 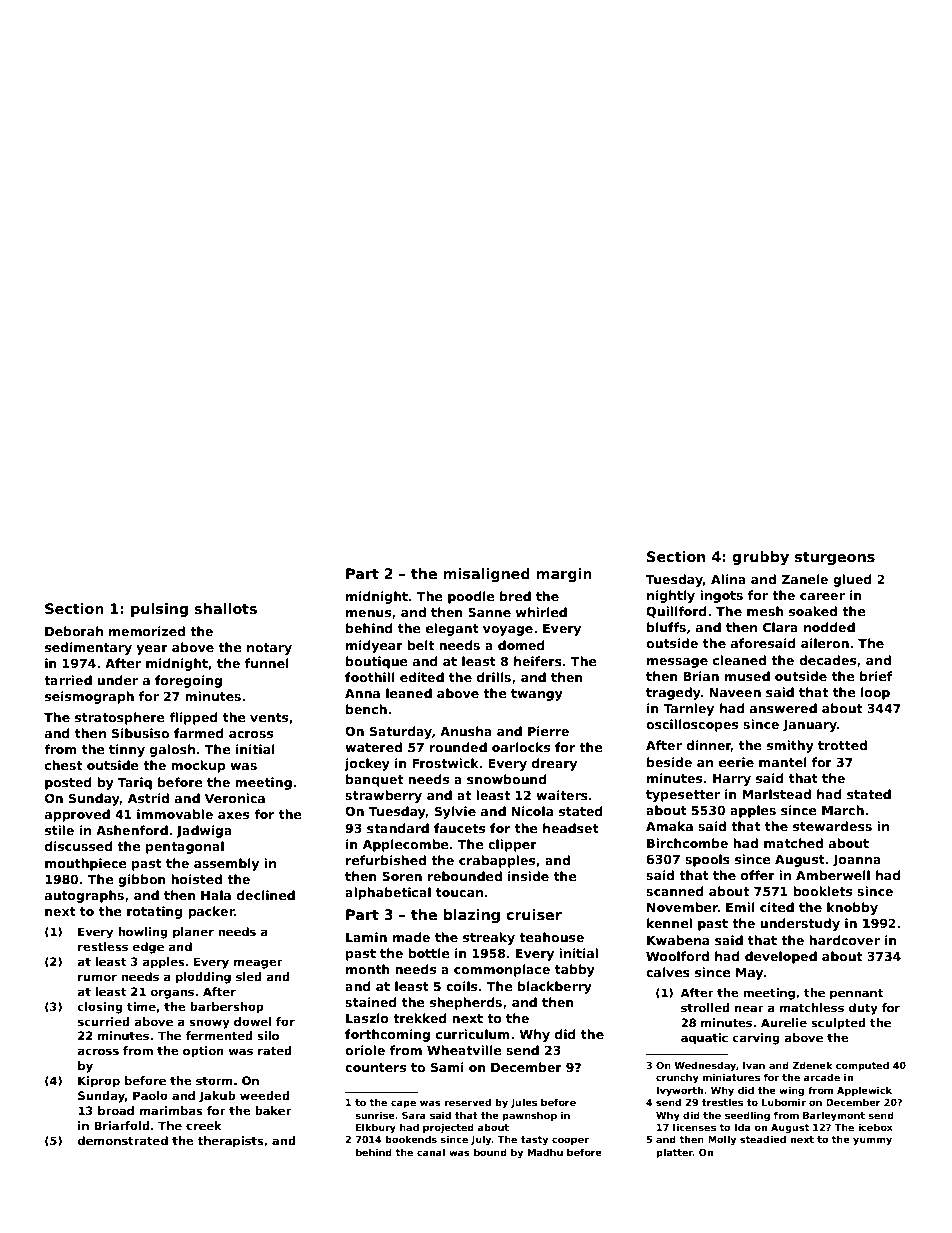 I want to click on shallots, so click(x=225, y=608).
